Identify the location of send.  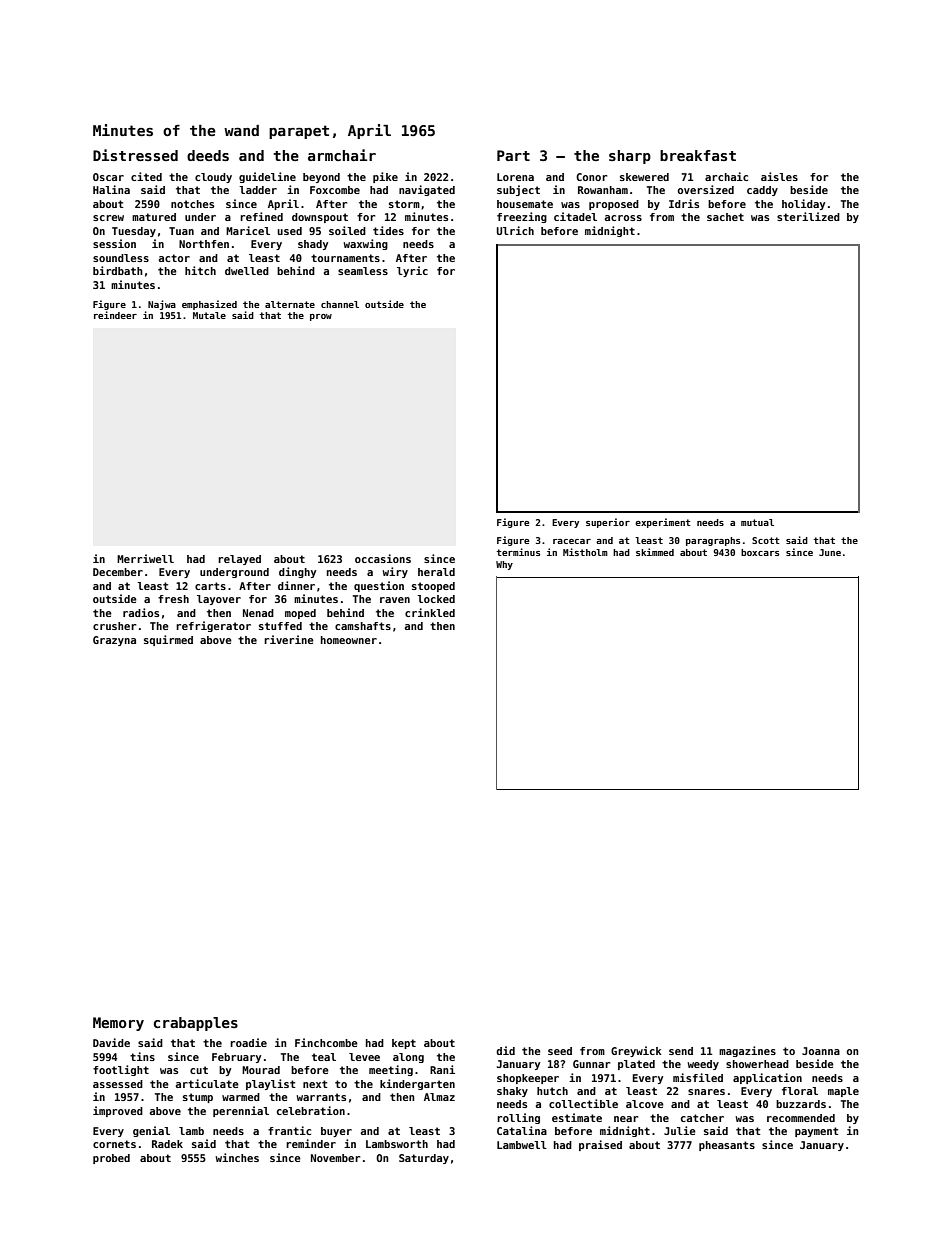
(681, 1051).
